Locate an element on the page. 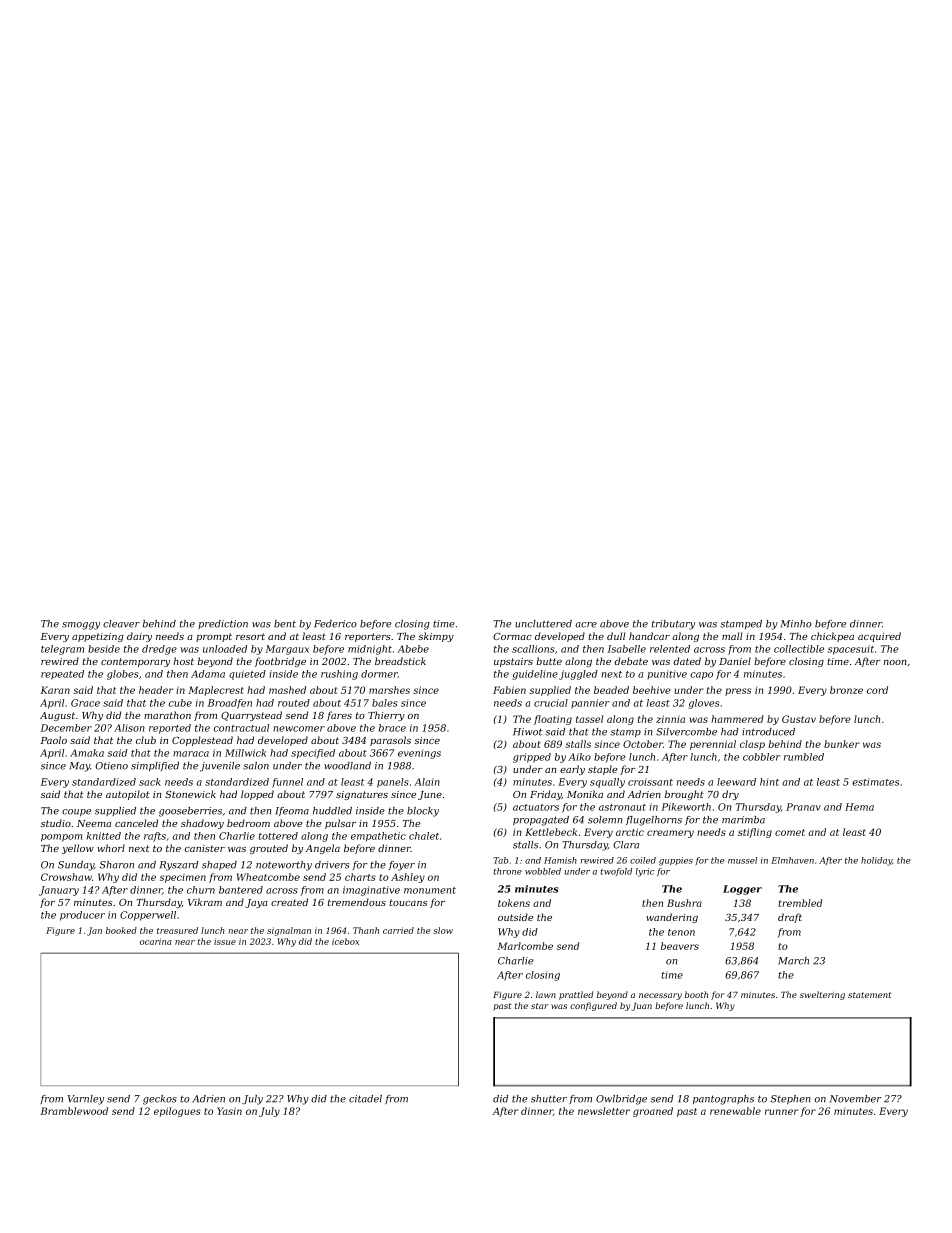  gooseberries is located at coordinates (190, 812).
